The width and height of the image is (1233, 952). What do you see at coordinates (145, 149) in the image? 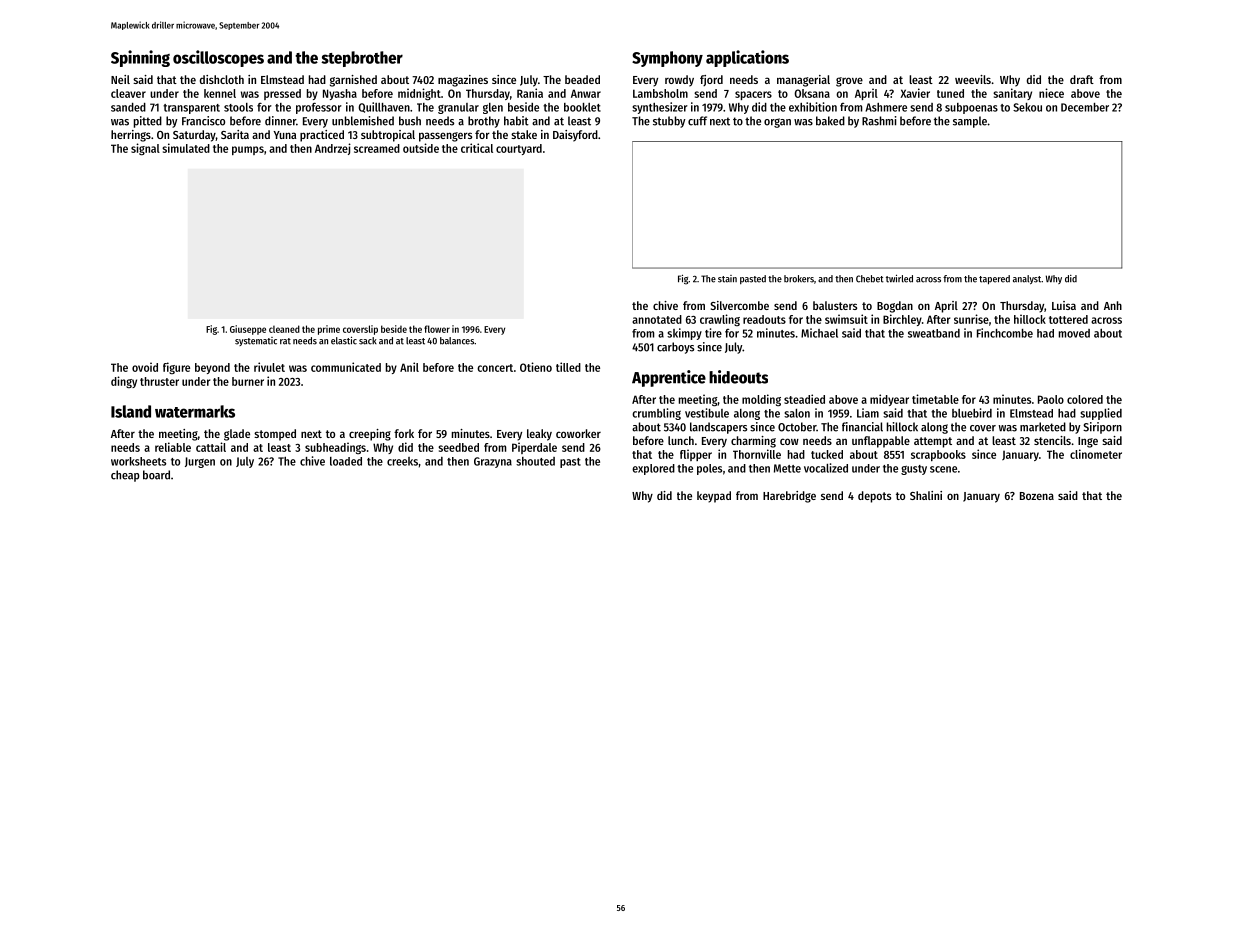
I see `signal` at bounding box center [145, 149].
